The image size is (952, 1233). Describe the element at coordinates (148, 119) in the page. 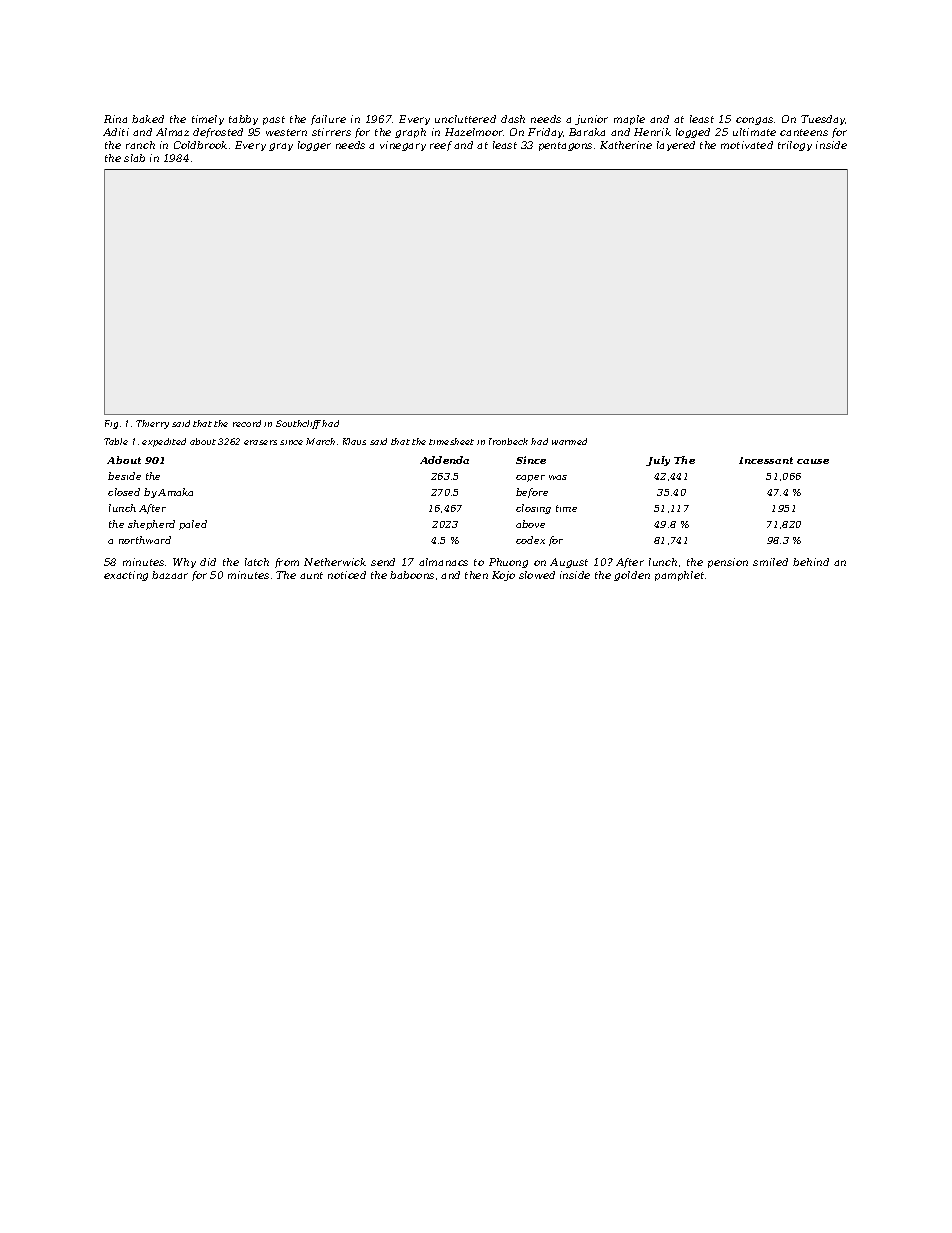

I see `baked` at that location.
